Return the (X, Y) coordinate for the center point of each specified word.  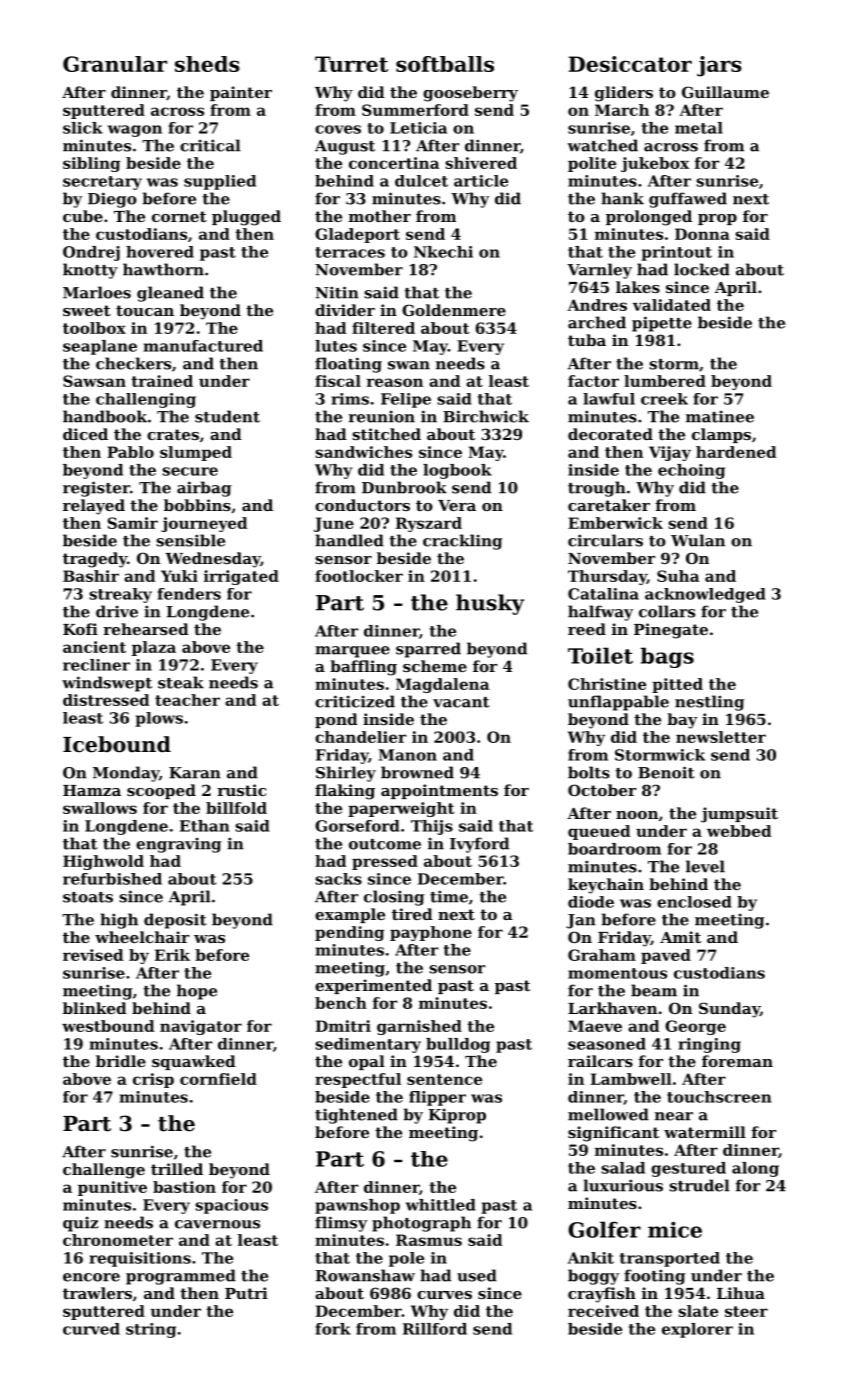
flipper (437, 1098)
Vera (457, 505)
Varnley (599, 271)
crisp (153, 1080)
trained (162, 381)
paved (666, 956)
